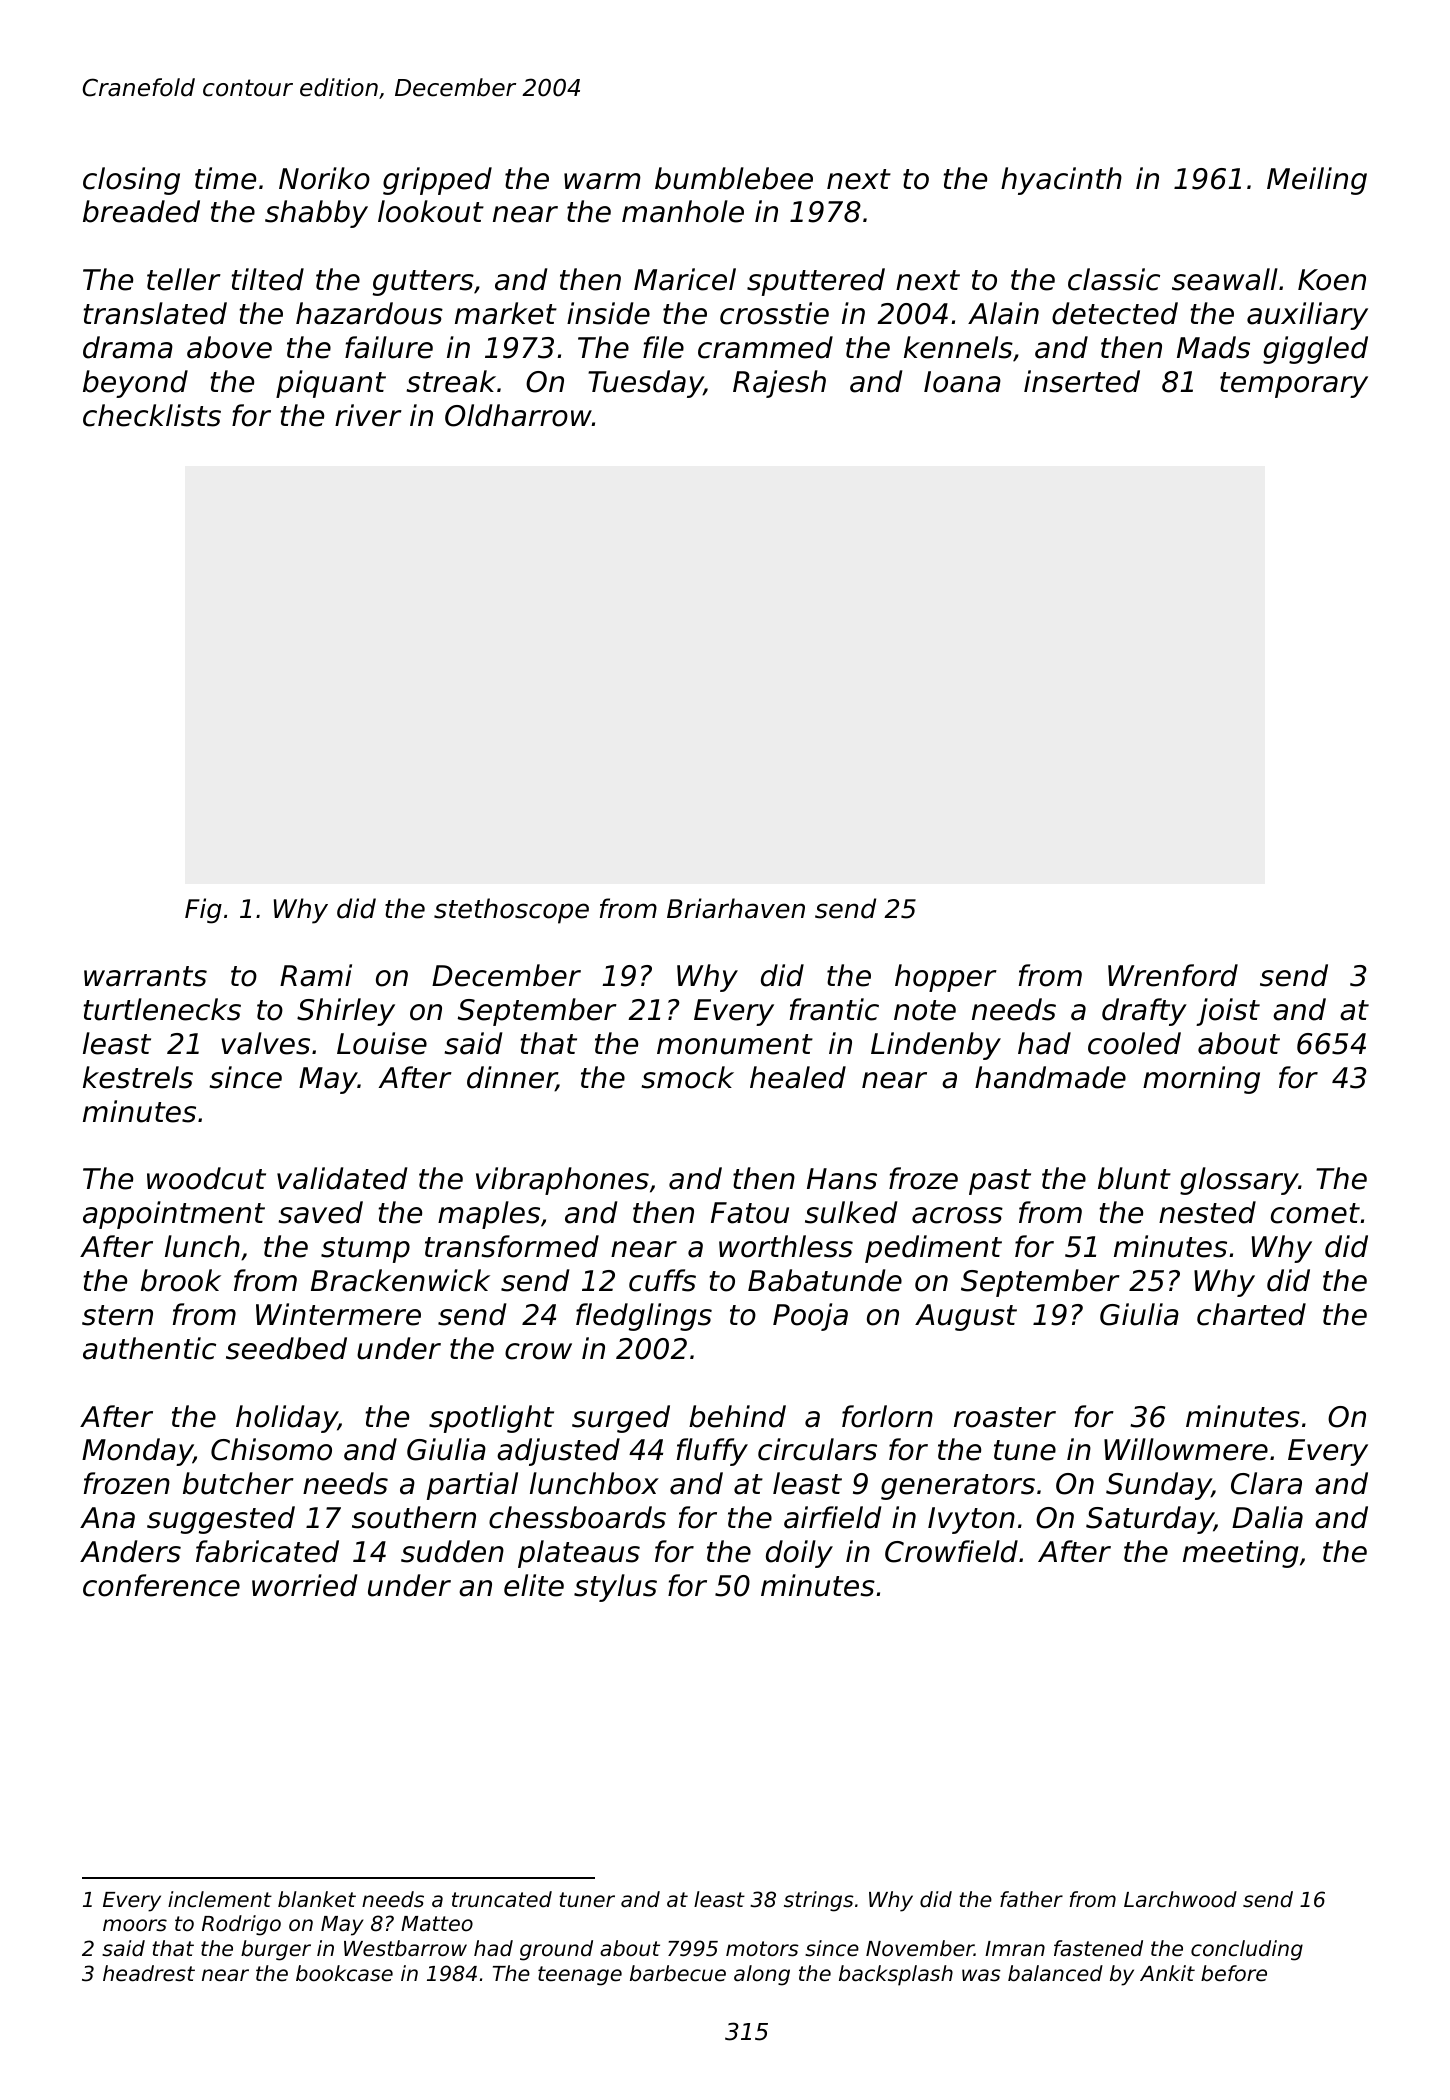  Describe the element at coordinates (602, 181) in the screenshot. I see `warm` at that location.
